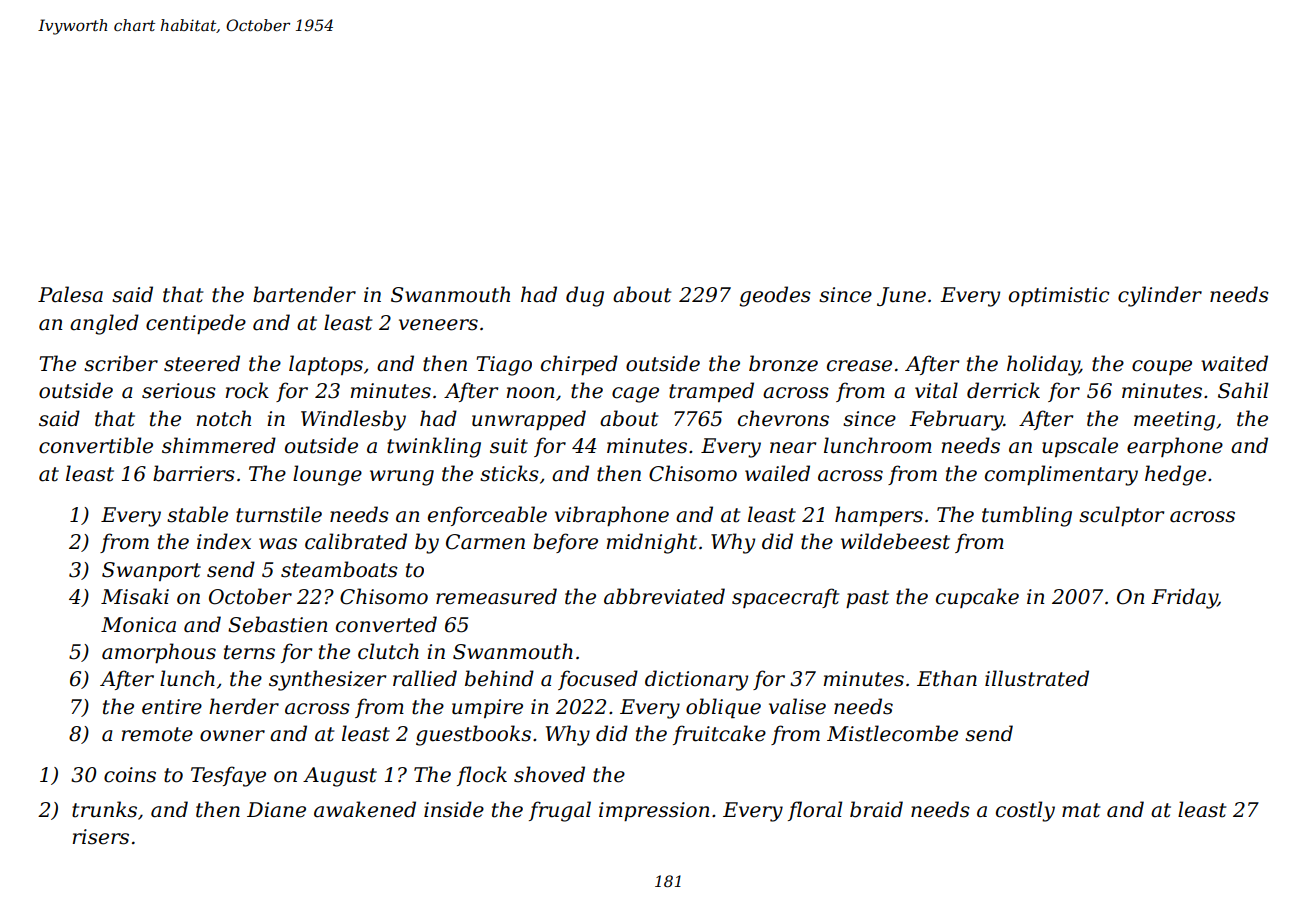 The height and width of the document is (924, 1308). Describe the element at coordinates (135, 596) in the document. I see `Misaki` at that location.
